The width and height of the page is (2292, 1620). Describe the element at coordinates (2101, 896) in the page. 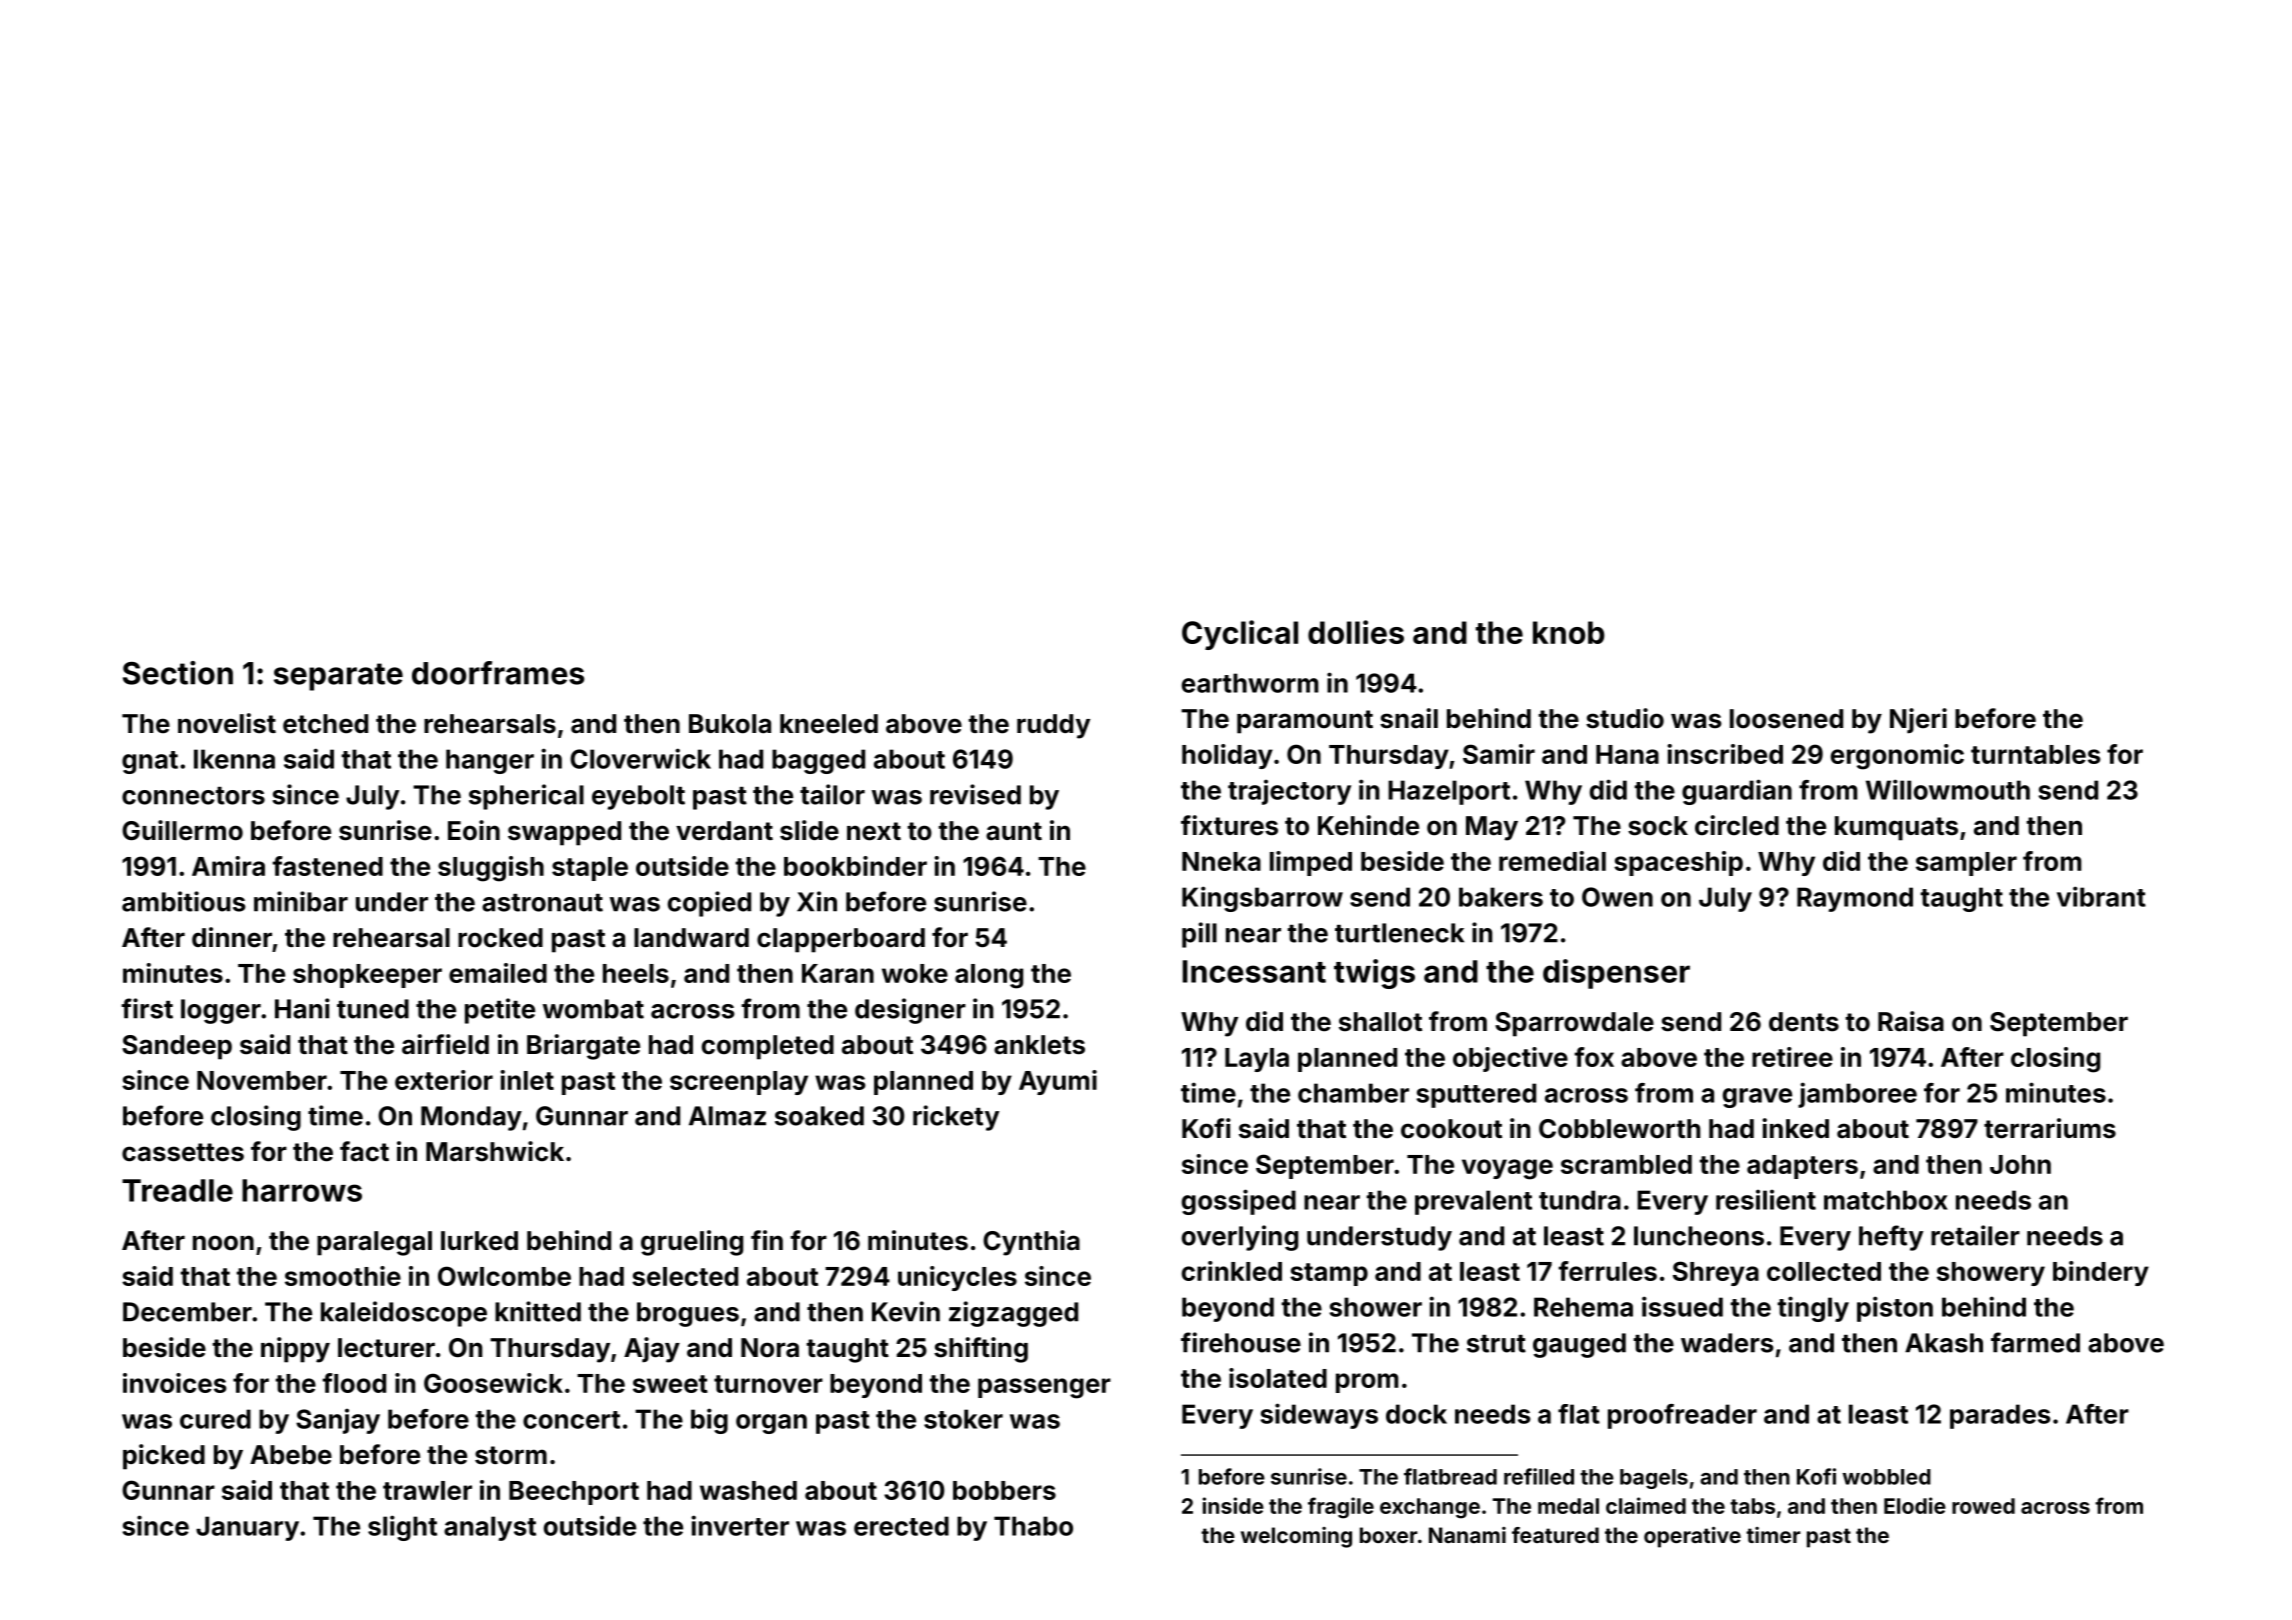

I see `vibrant` at that location.
